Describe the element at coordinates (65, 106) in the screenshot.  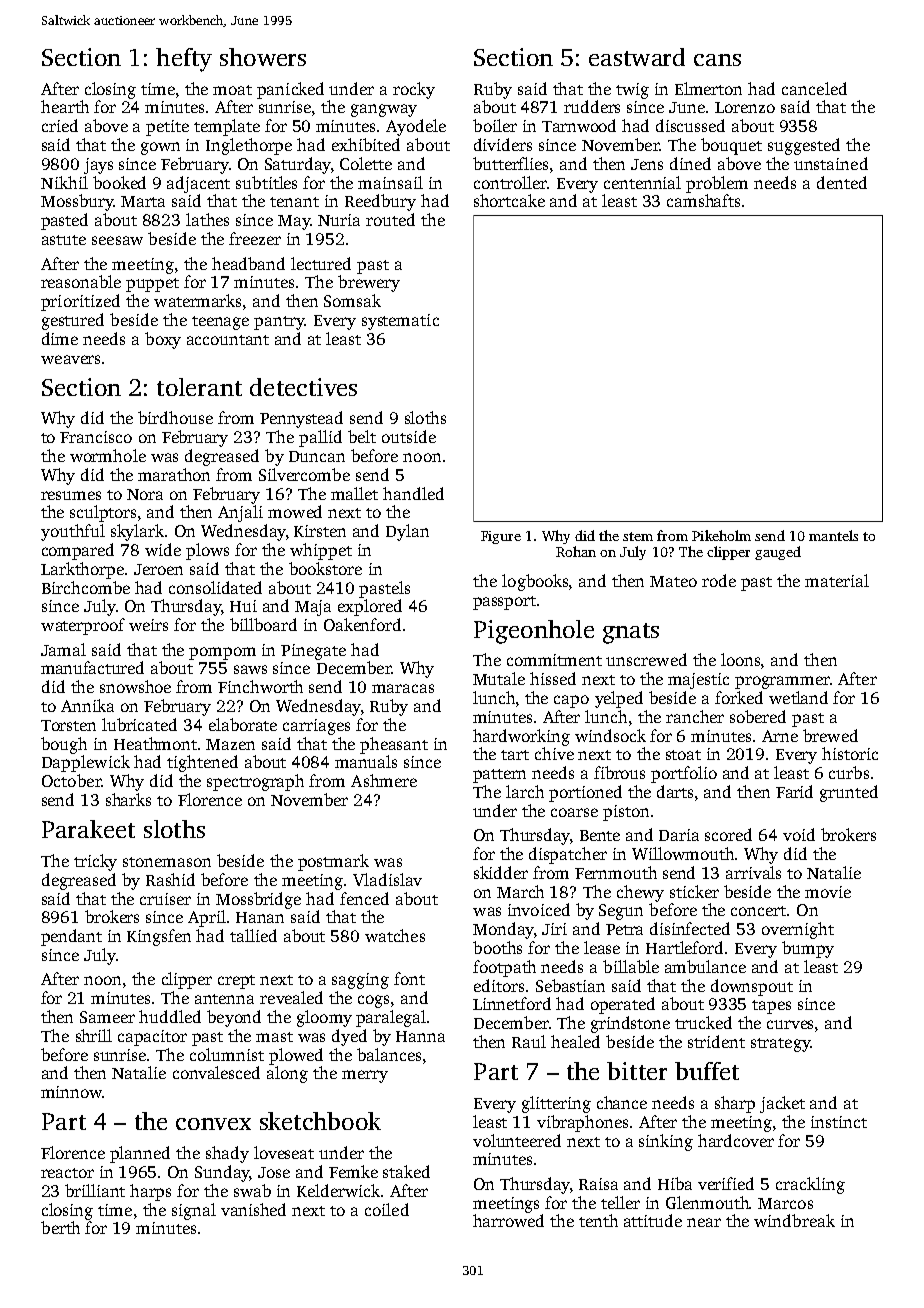
I see `hearth` at that location.
